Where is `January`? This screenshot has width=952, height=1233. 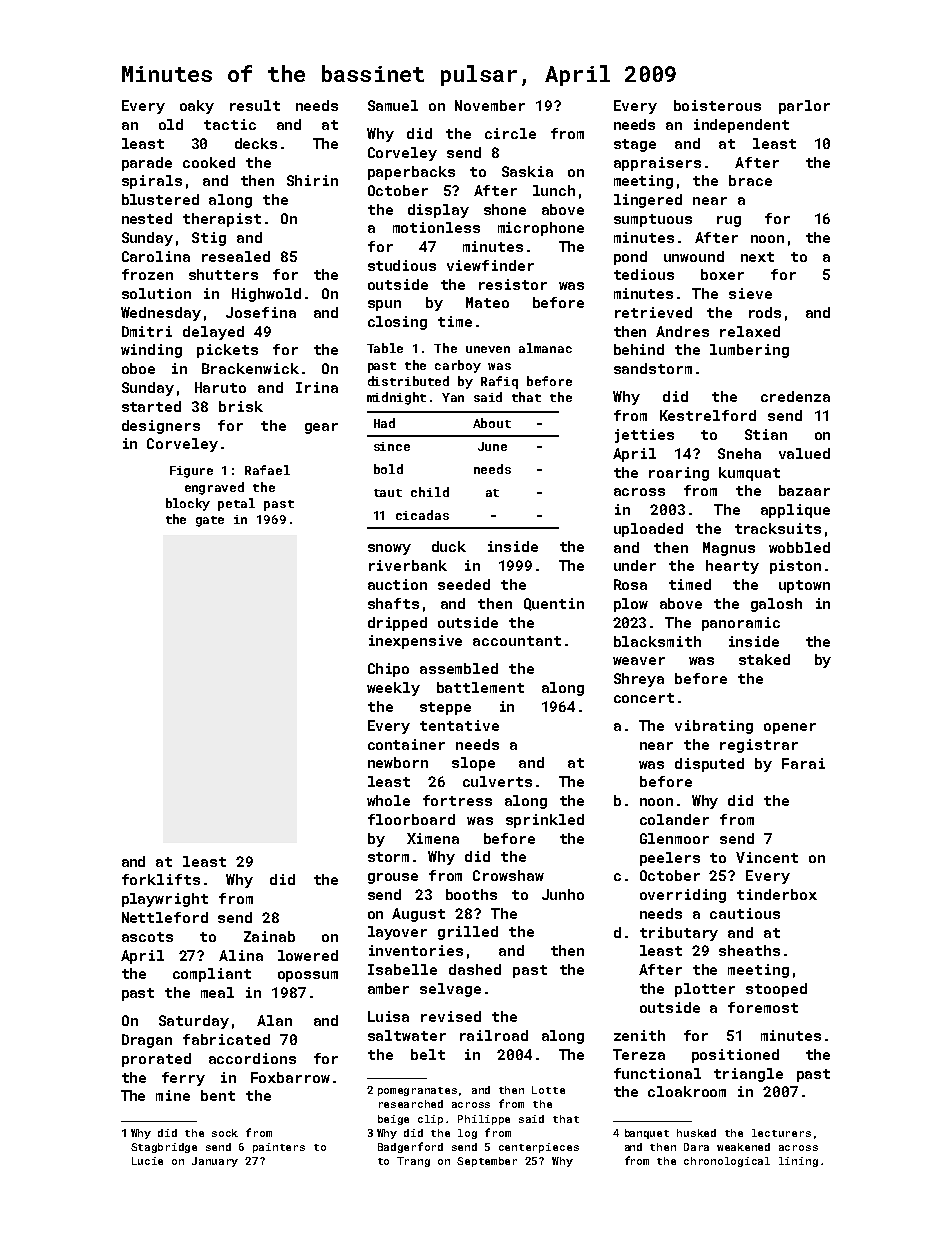 January is located at coordinates (215, 1162).
